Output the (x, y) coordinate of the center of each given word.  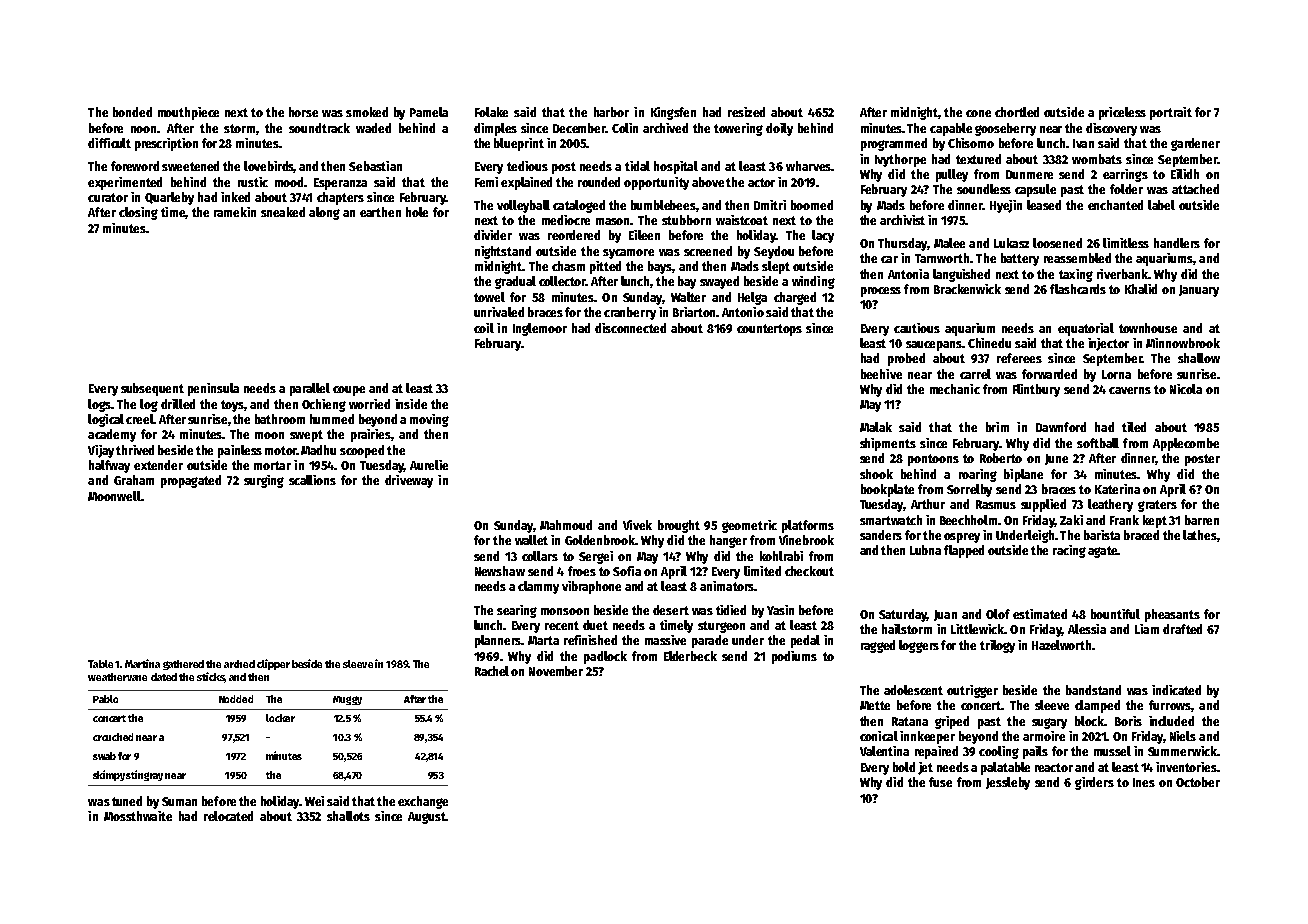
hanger (728, 541)
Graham (134, 480)
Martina (142, 663)
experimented (125, 183)
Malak (876, 427)
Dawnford (1061, 427)
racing (1069, 551)
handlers (1177, 243)
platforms (808, 526)
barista (1102, 535)
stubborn (686, 220)
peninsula (213, 389)
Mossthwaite (138, 816)
